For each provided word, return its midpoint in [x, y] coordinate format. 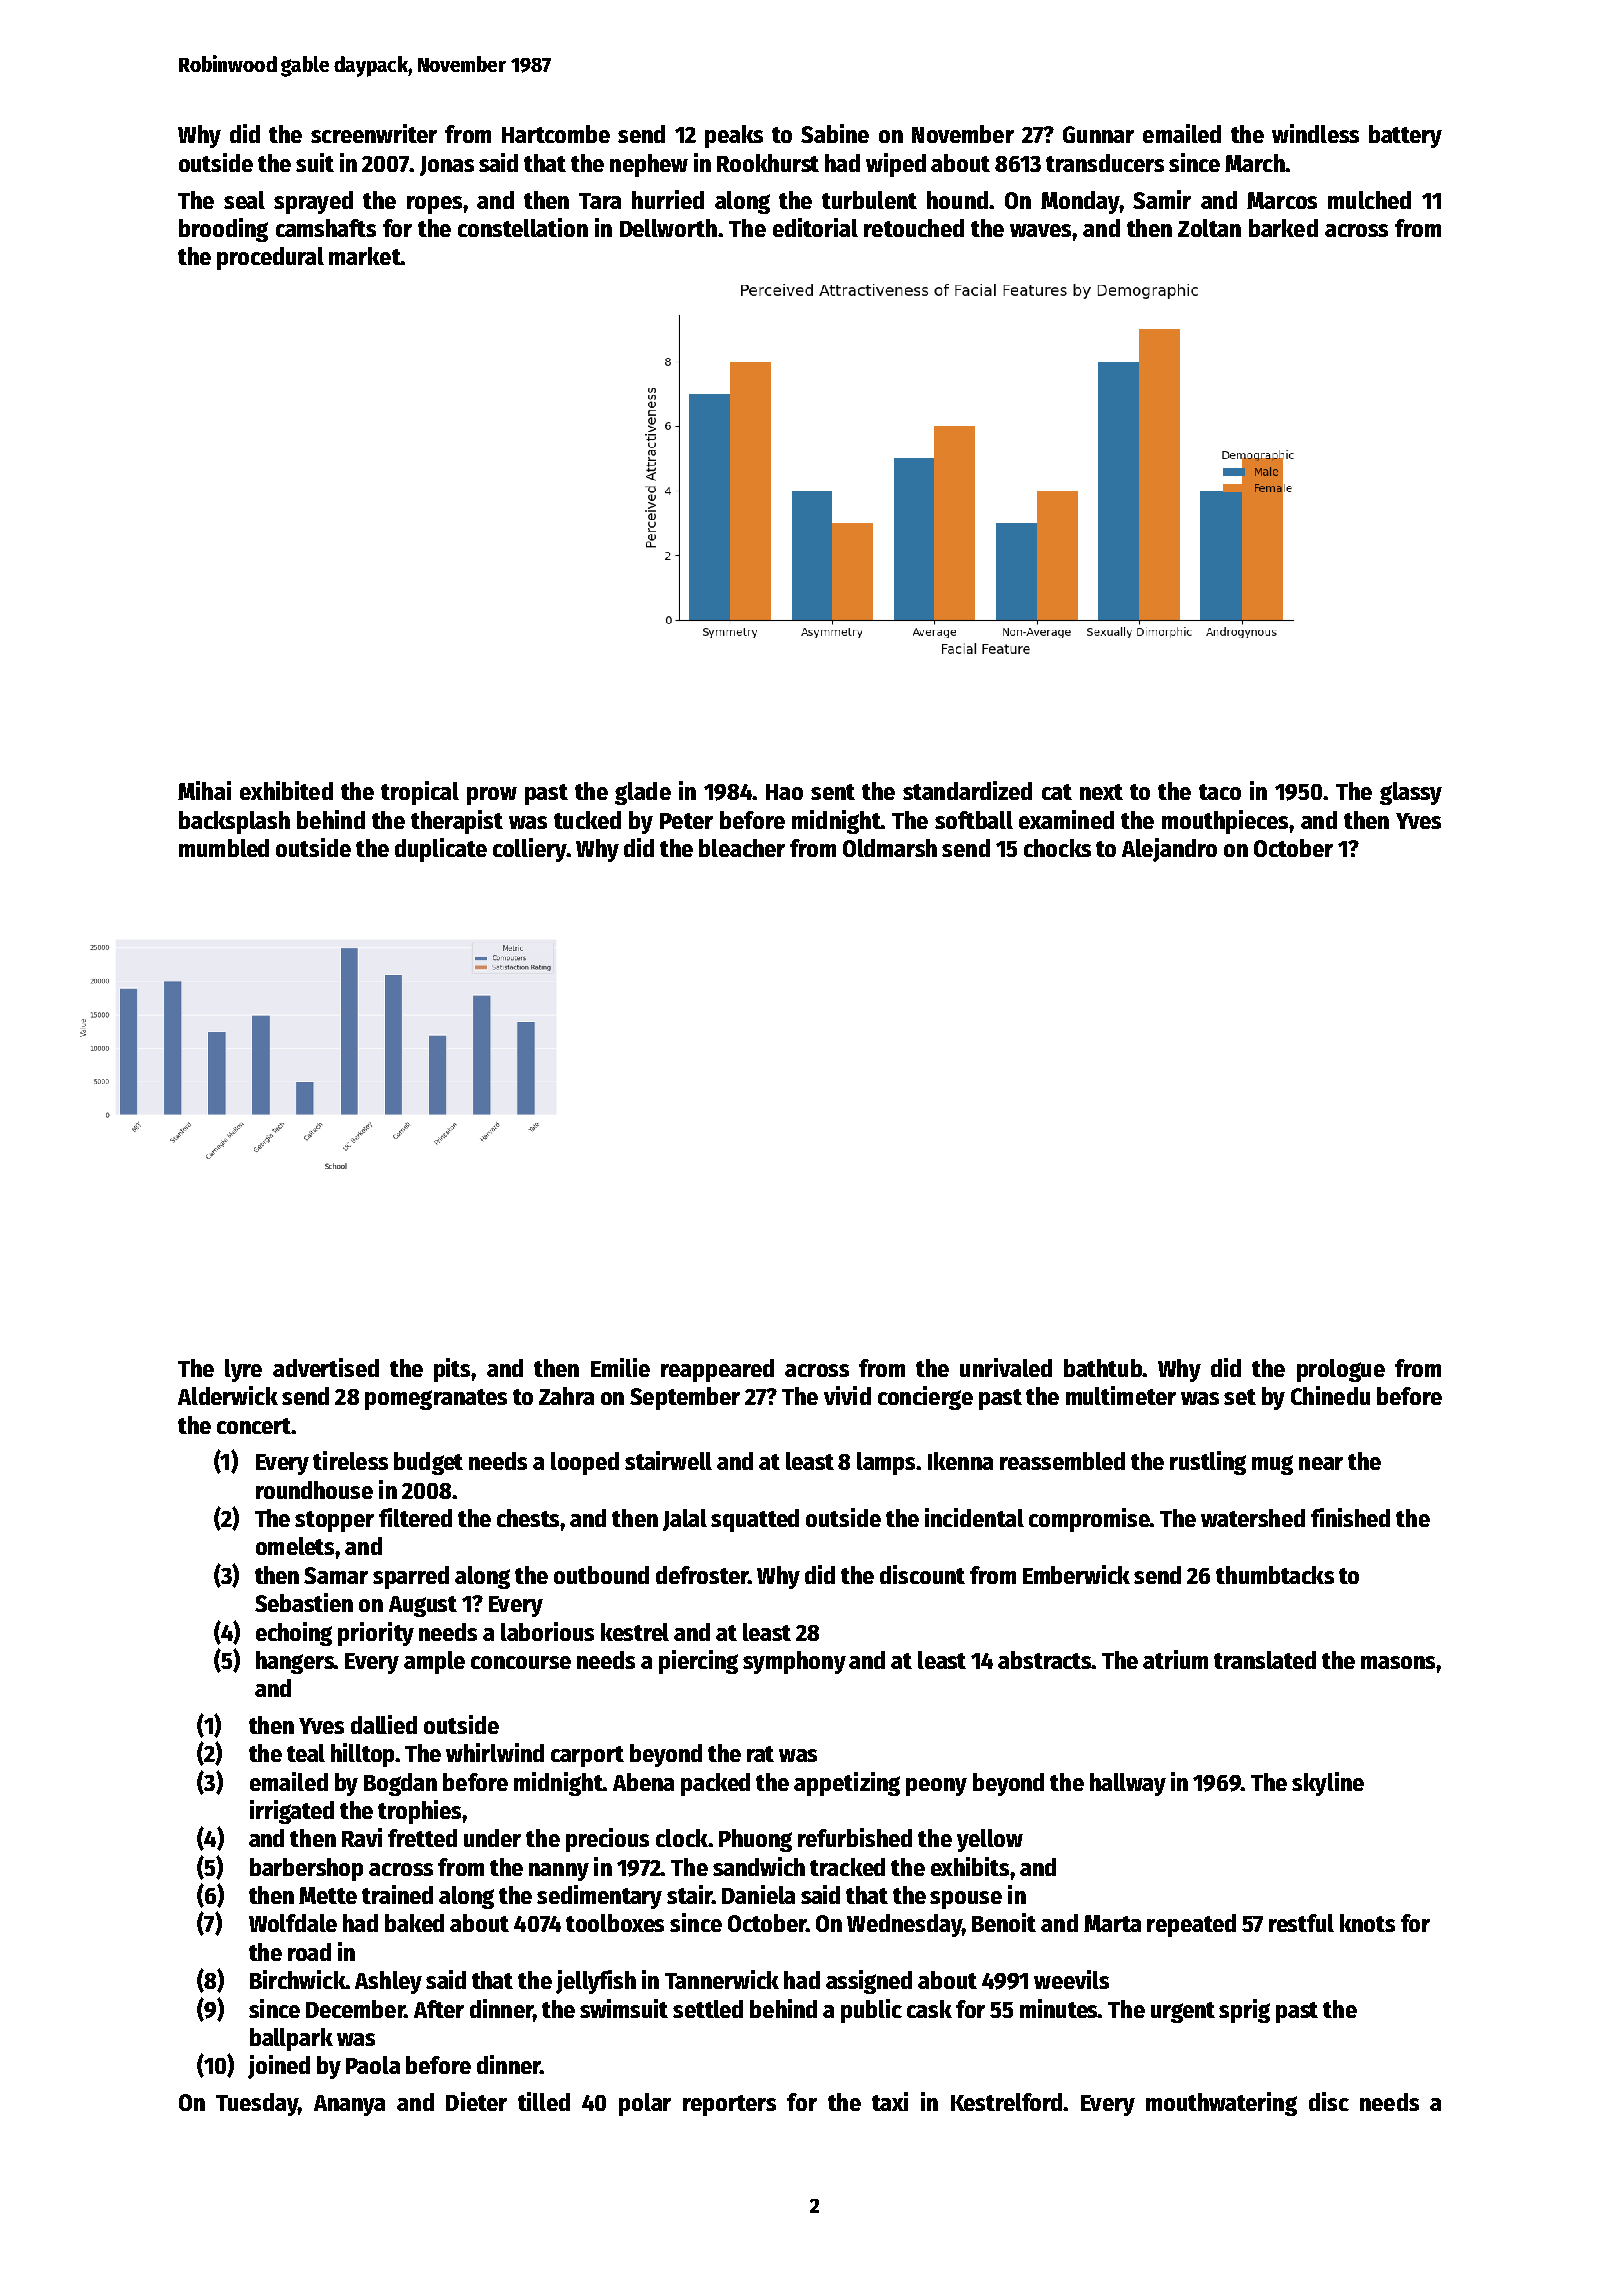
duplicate [441, 850]
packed [715, 1784]
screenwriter [374, 133]
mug [1272, 1465]
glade [643, 793]
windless [1315, 133]
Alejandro [1169, 850]
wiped [896, 165]
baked [414, 1923]
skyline [1328, 1784]
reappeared [717, 1370]
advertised [326, 1367]
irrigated [292, 1812]
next [1101, 792]
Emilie [620, 1367]
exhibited [286, 790]
